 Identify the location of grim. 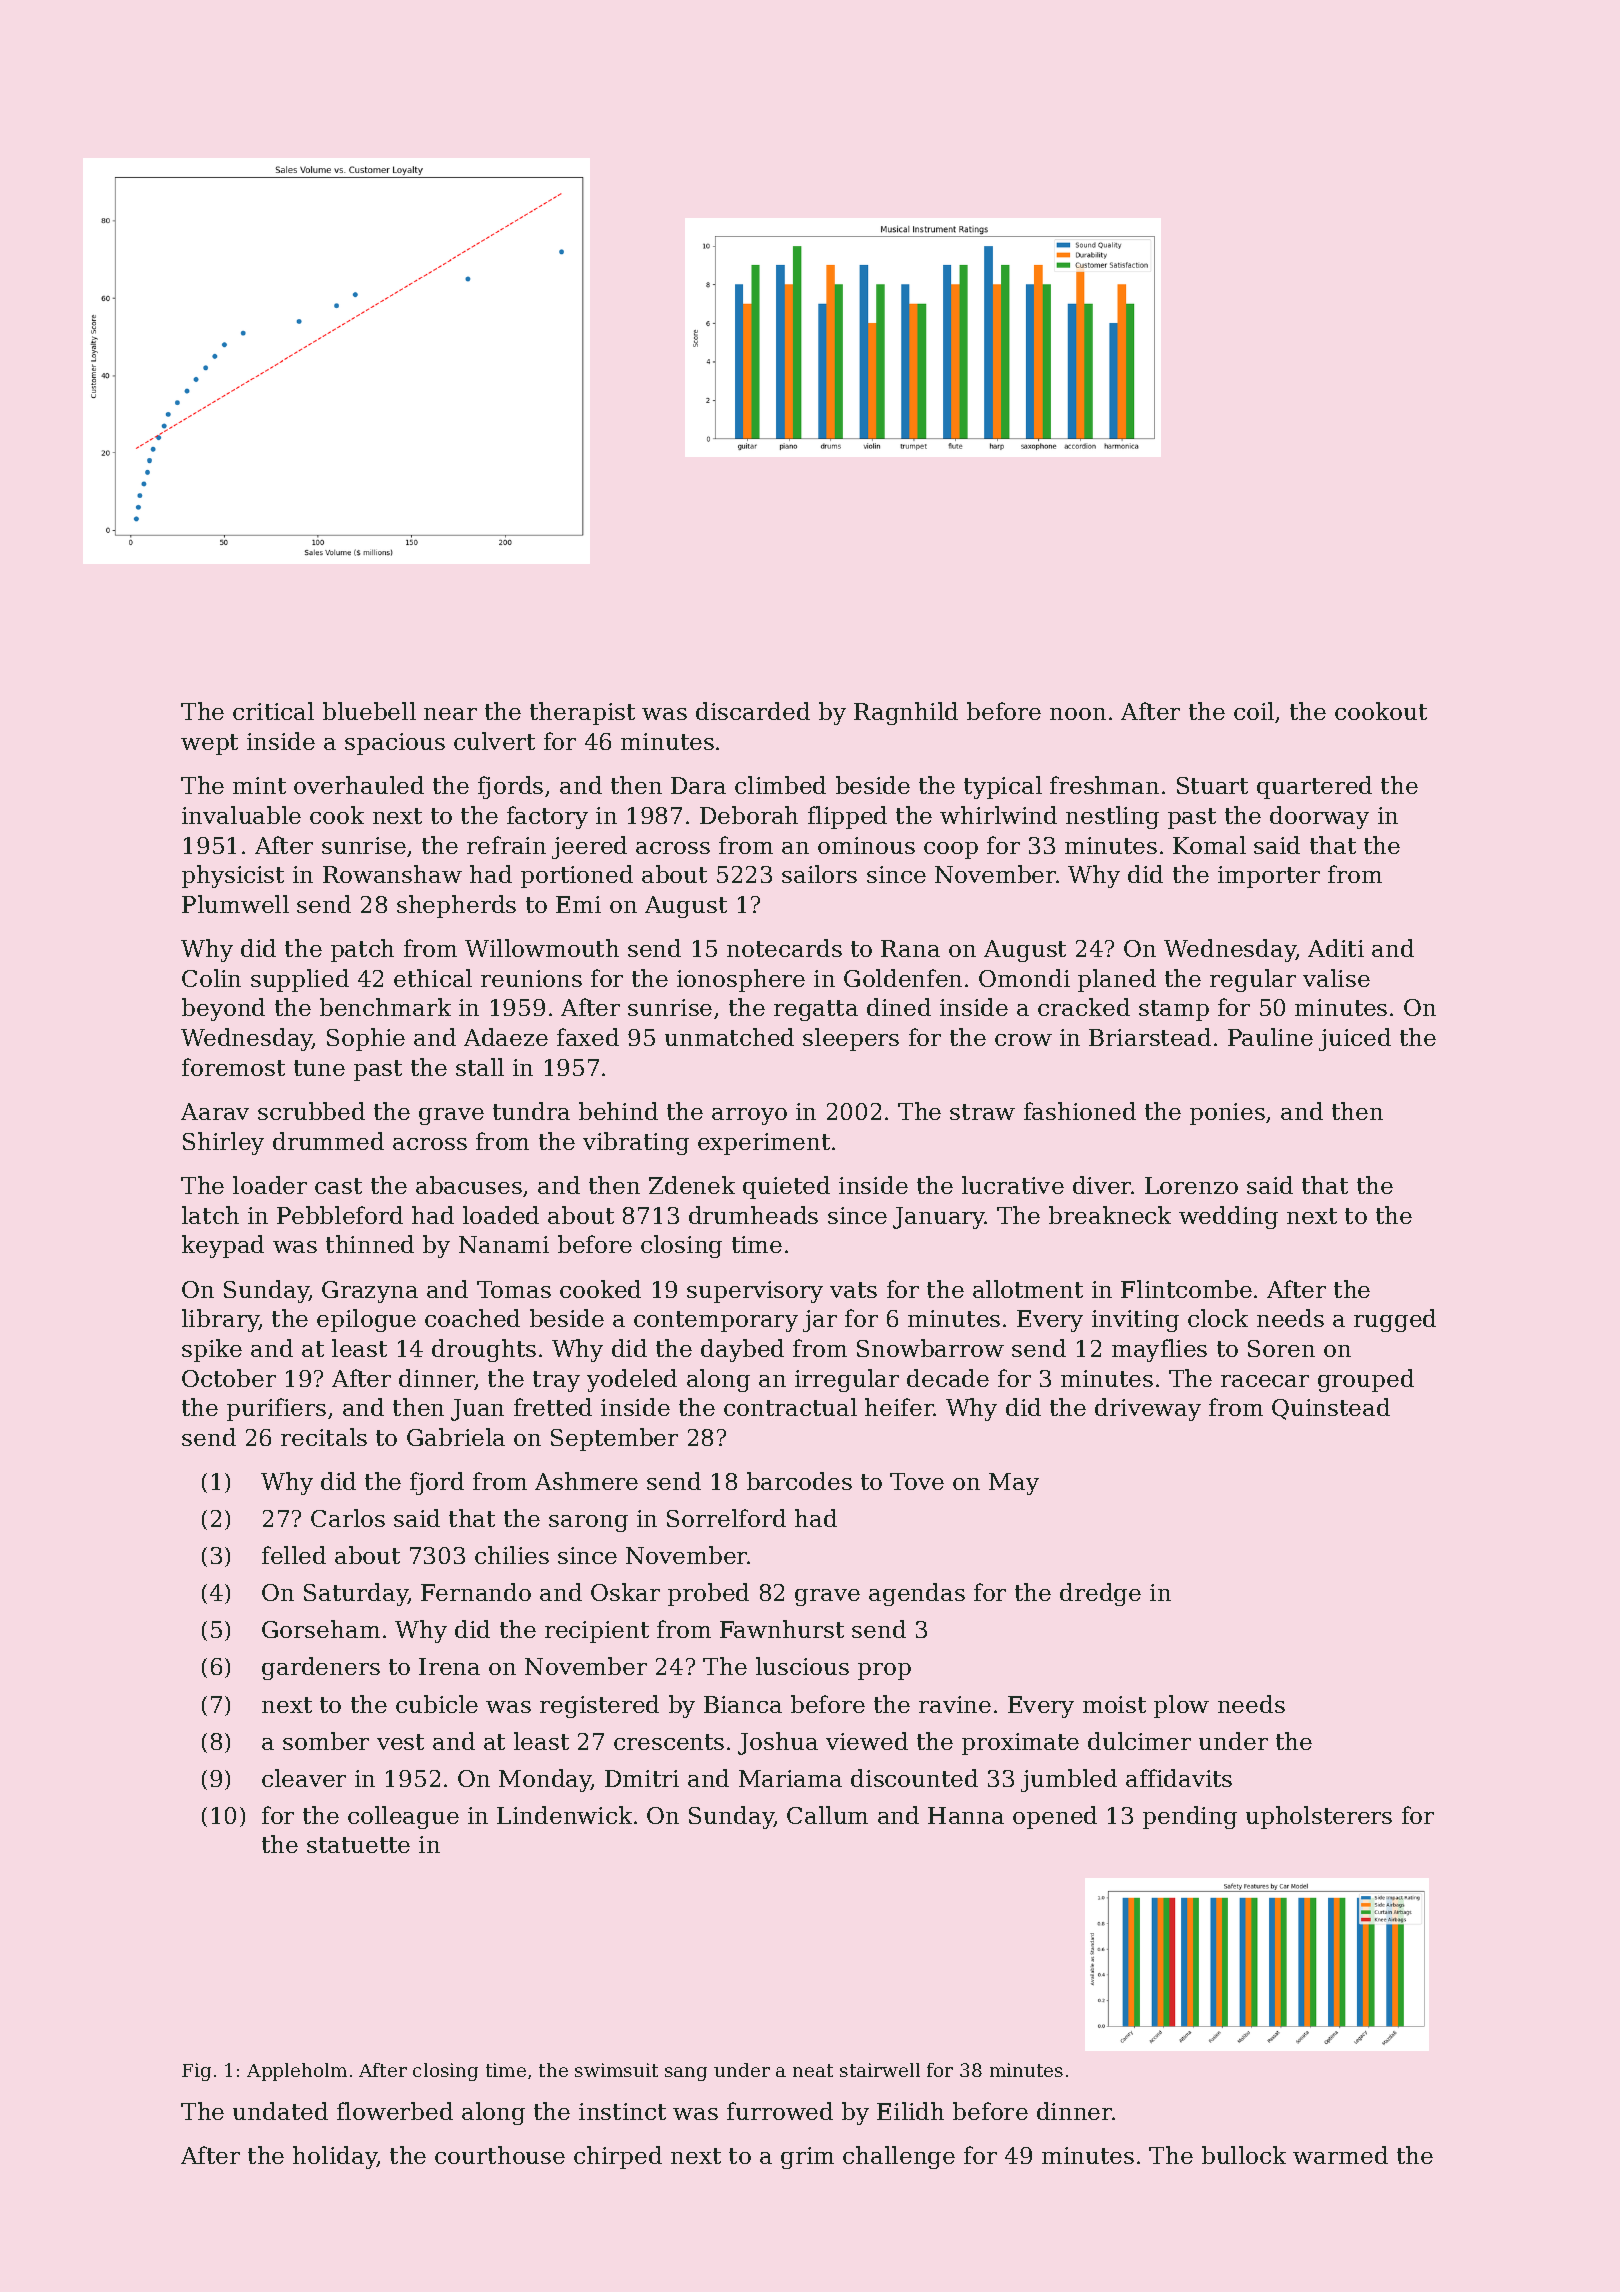
(807, 2158).
